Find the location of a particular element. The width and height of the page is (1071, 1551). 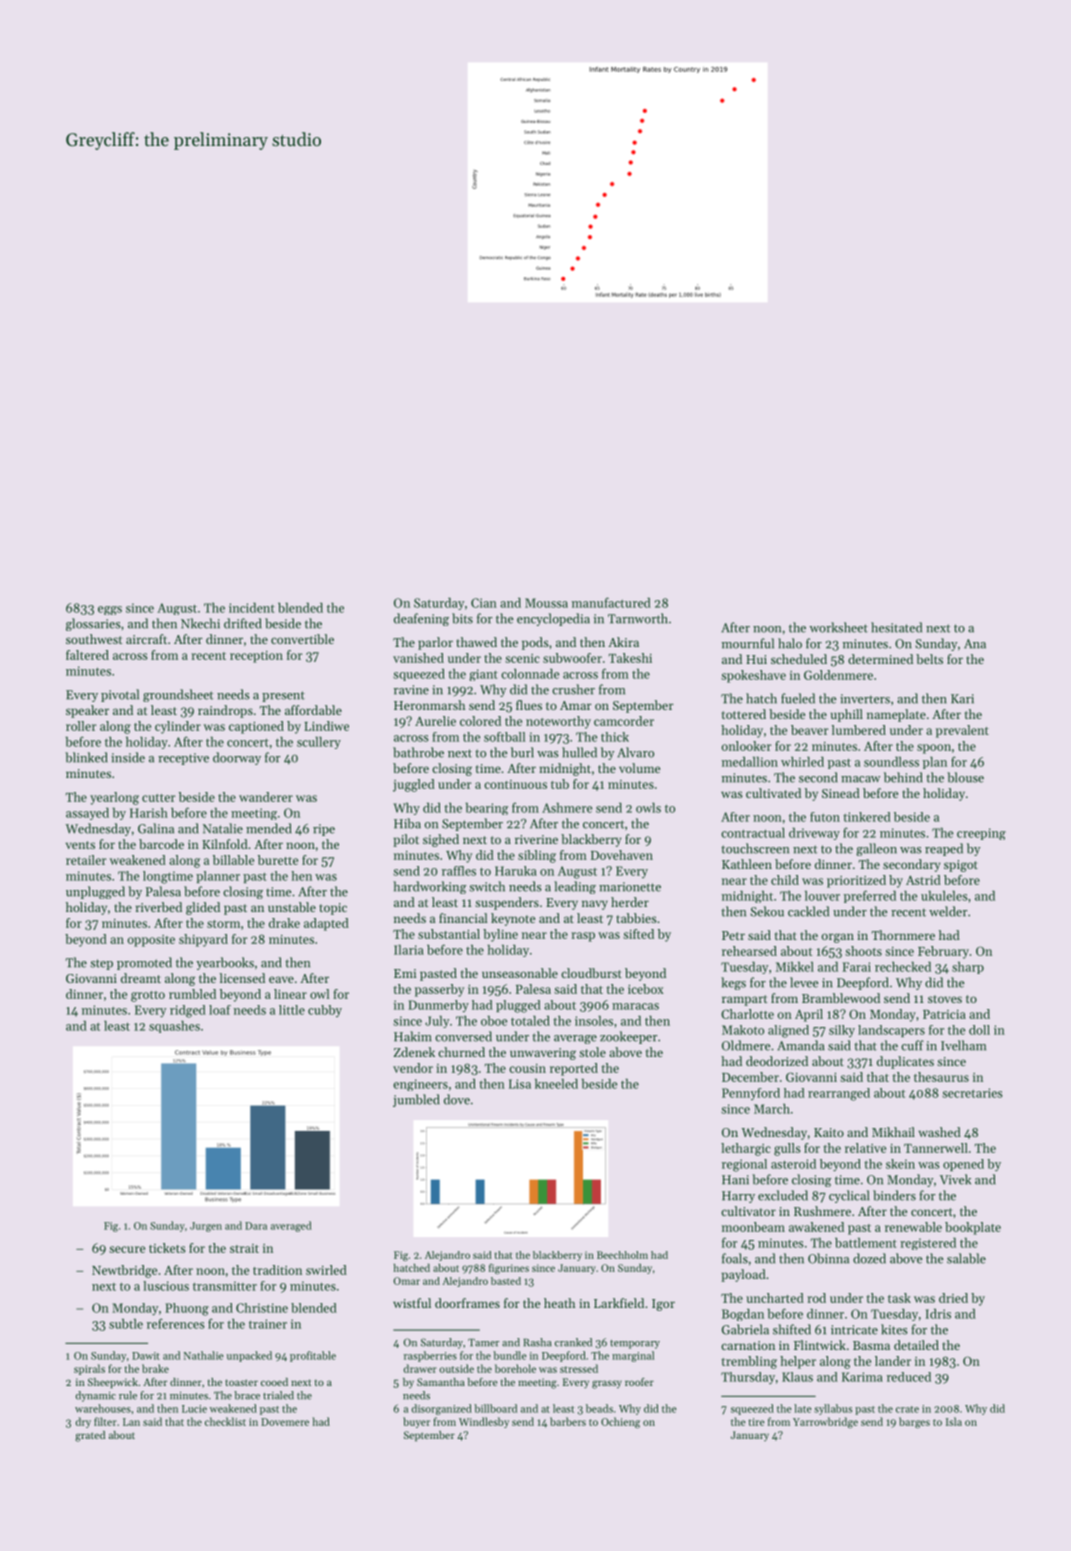

checklist is located at coordinates (225, 1421).
